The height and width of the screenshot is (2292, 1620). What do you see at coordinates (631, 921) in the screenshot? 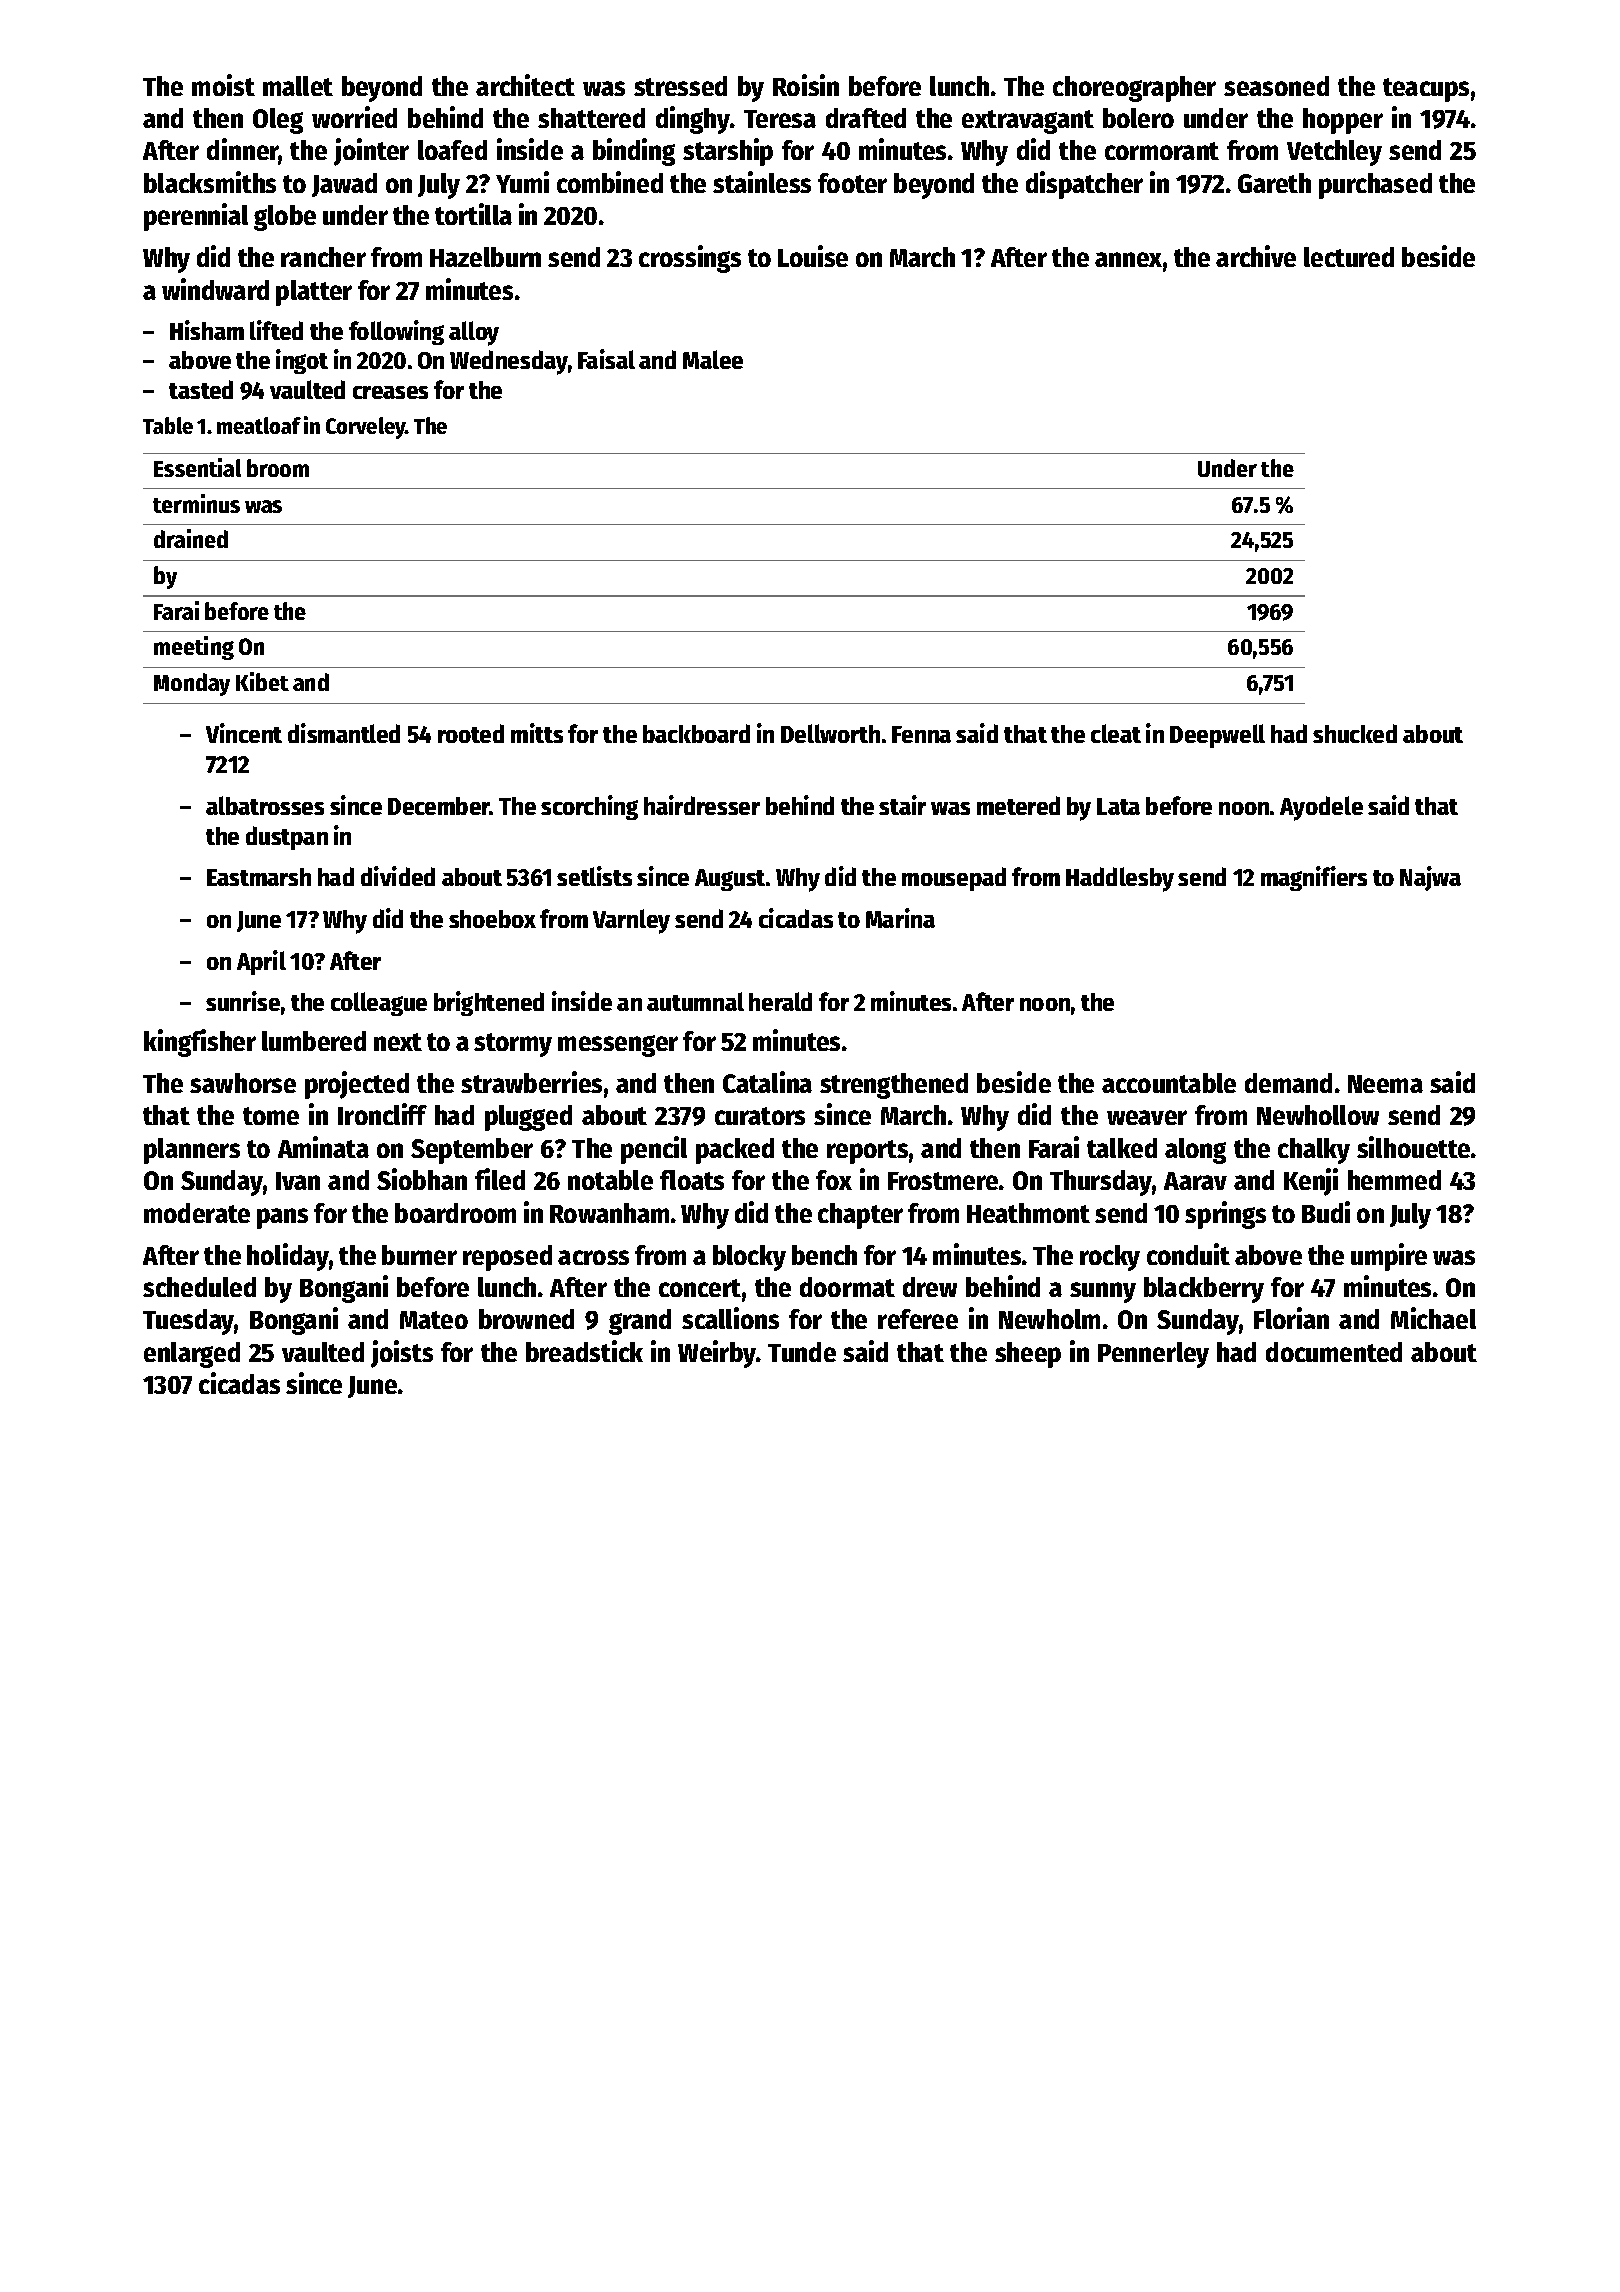
I see `Varnley` at bounding box center [631, 921].
